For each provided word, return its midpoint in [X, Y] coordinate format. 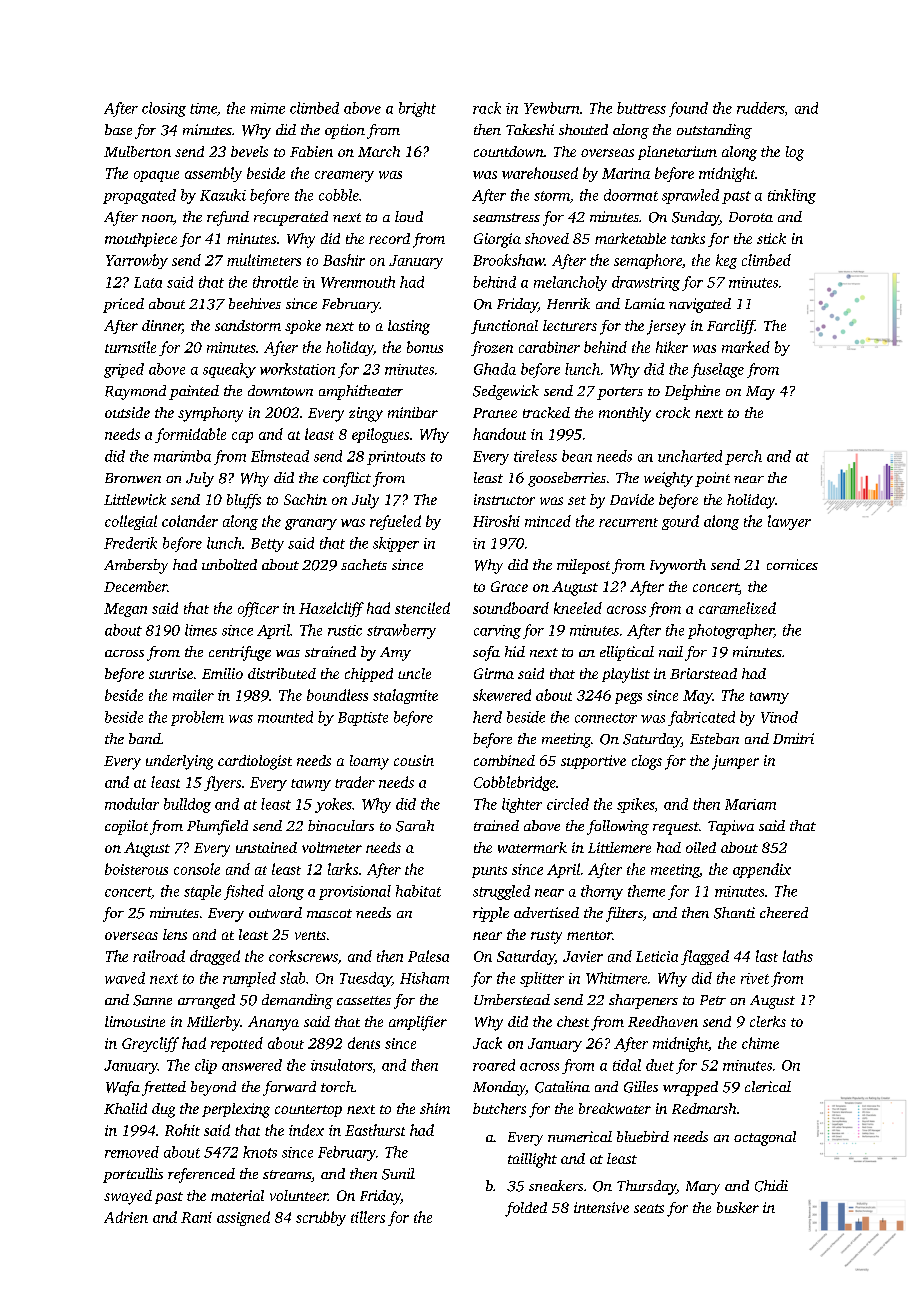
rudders [760, 108]
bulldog [187, 805]
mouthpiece [141, 240]
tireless [535, 456]
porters [620, 393]
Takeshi [530, 129]
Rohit [182, 1130]
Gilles [641, 1087]
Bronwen [133, 478]
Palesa [428, 956]
